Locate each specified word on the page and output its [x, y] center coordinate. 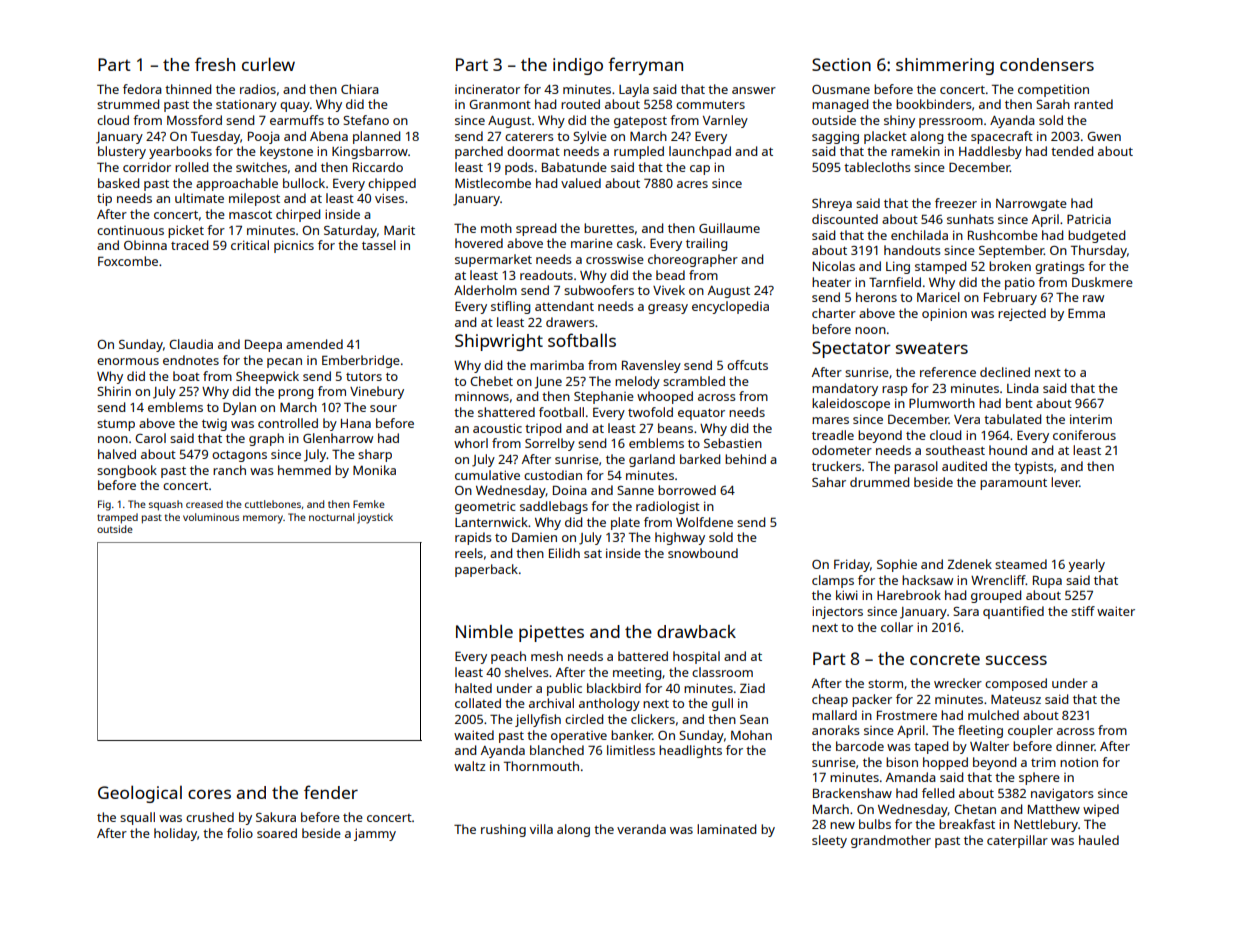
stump [116, 425]
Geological [140, 794]
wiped [1101, 810]
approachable [237, 184]
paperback [486, 570]
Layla [634, 90]
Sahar [829, 482]
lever [1065, 482]
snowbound [703, 553]
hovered [479, 243]
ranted [1093, 104]
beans [675, 428]
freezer [956, 203]
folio [240, 833]
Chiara [360, 89]
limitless [631, 750]
